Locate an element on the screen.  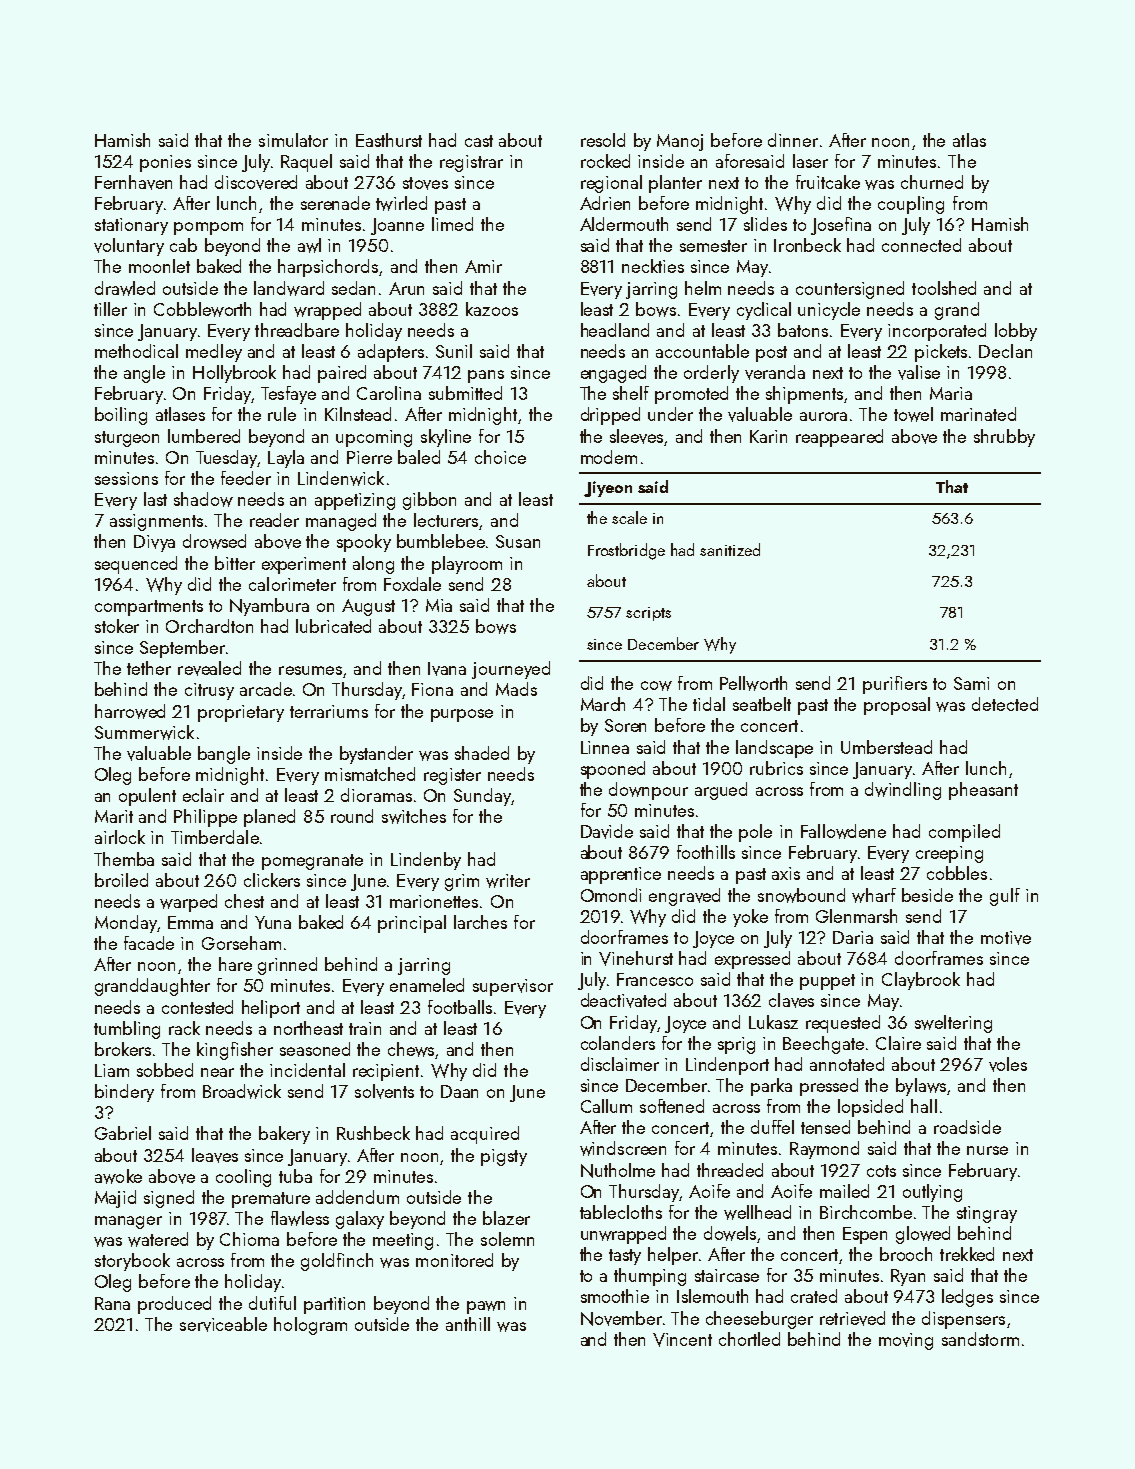
churned is located at coordinates (932, 182).
